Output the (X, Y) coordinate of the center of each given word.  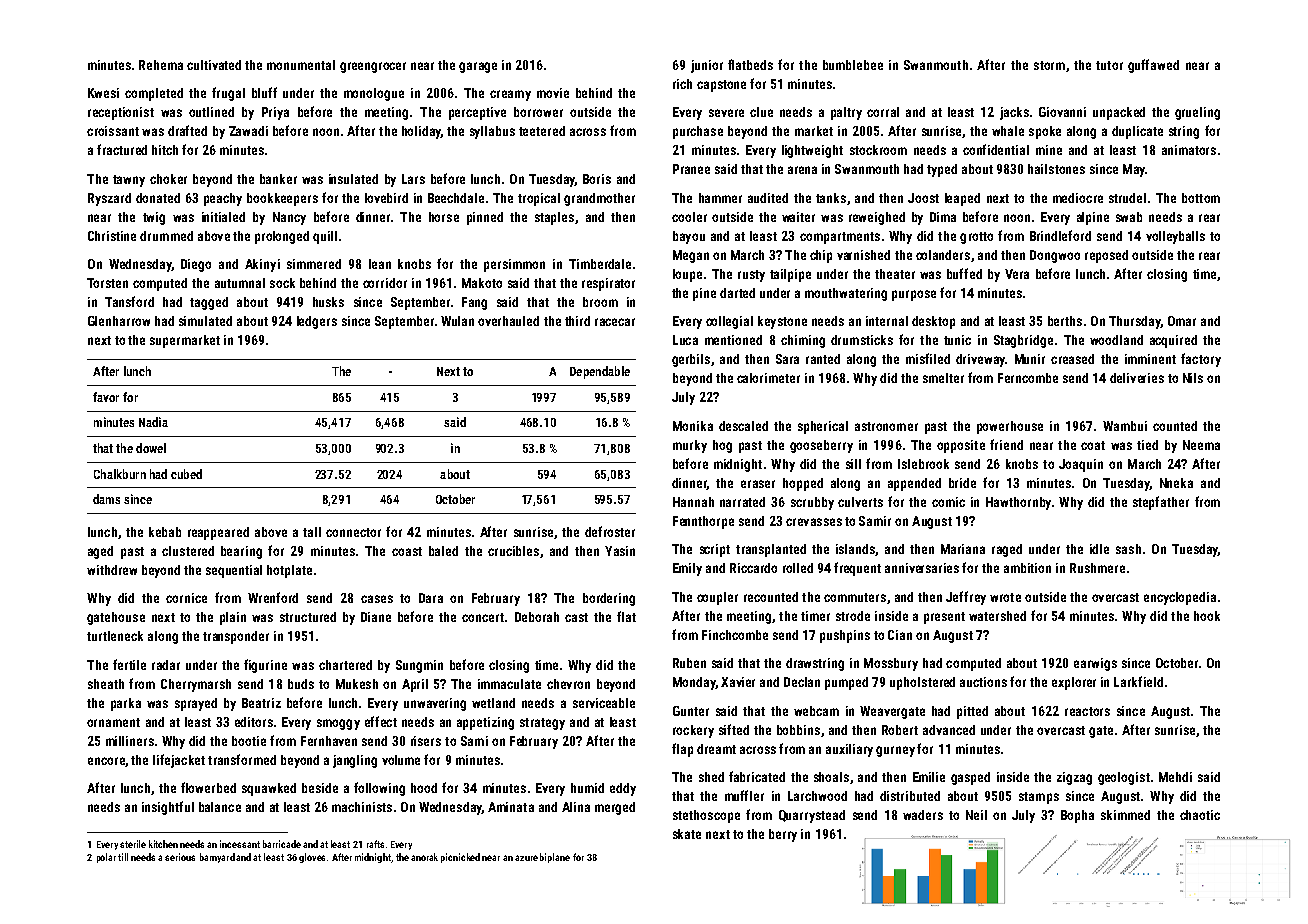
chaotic (1200, 815)
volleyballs (1175, 237)
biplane (555, 858)
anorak (424, 857)
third (577, 321)
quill (325, 237)
